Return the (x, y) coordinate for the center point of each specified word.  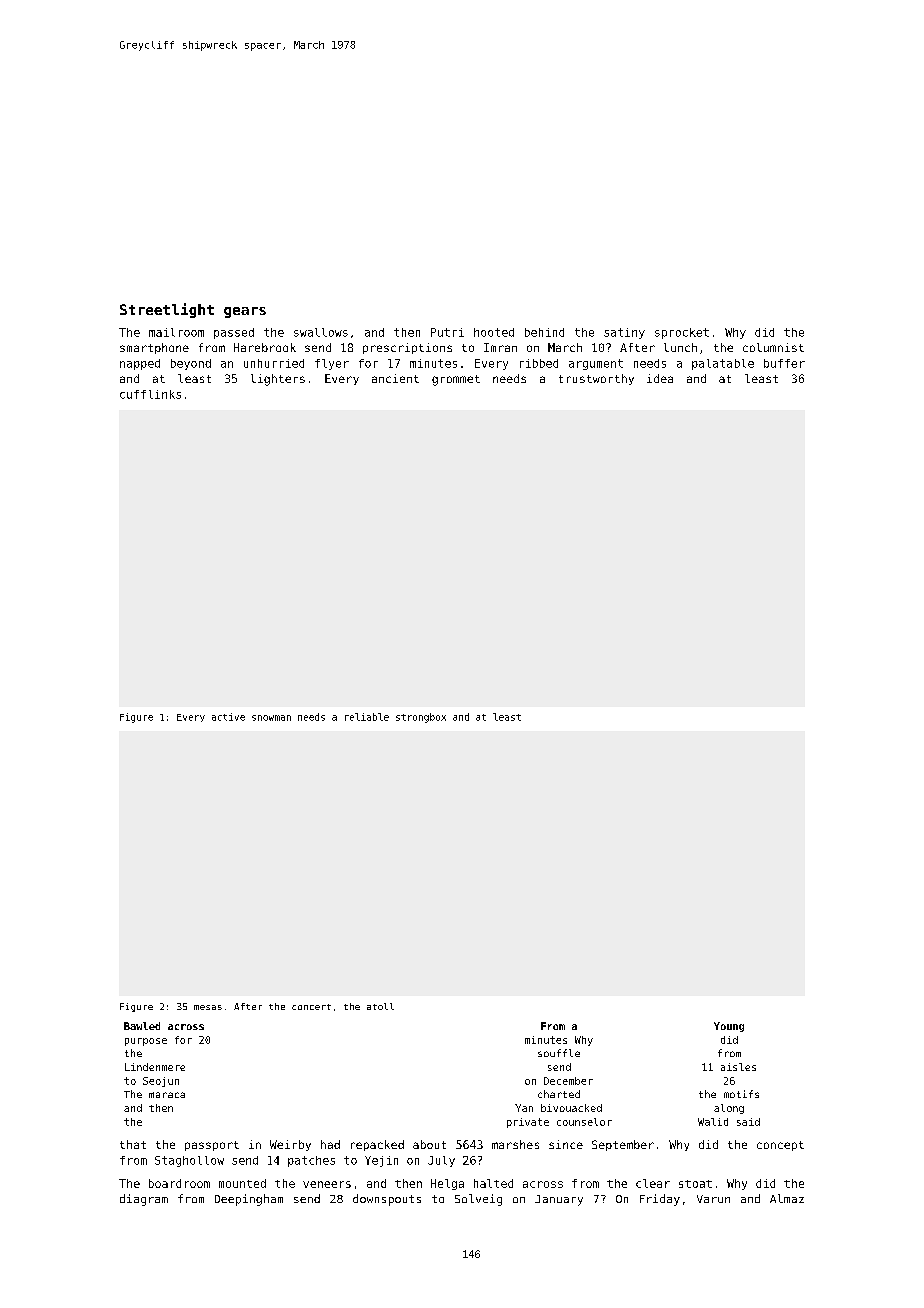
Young (729, 1027)
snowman (271, 718)
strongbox (421, 718)
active (228, 717)
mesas (208, 1007)
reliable (367, 717)
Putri (447, 332)
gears (245, 312)
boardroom (179, 1183)
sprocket (682, 333)
